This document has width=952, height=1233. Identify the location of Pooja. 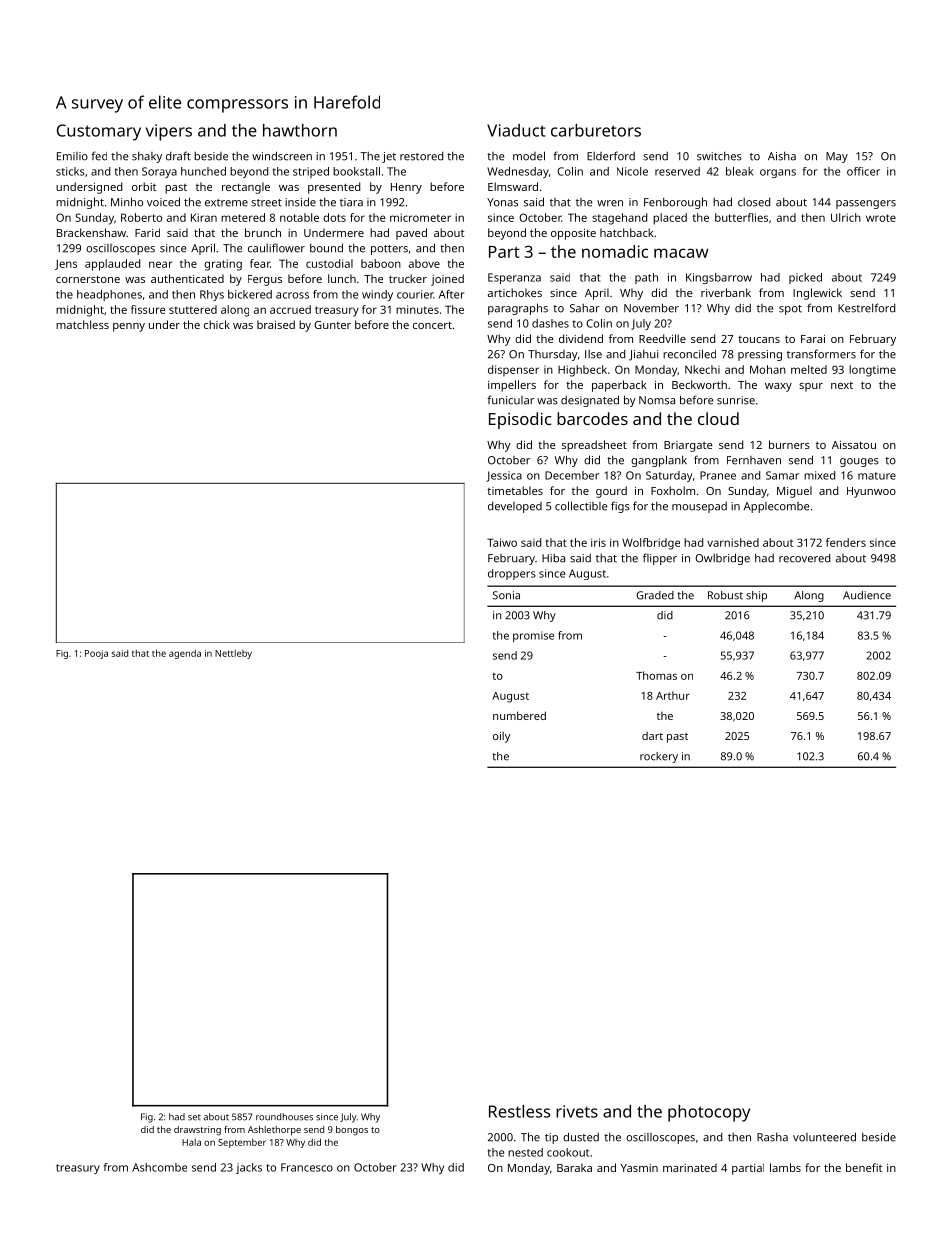
(96, 654).
